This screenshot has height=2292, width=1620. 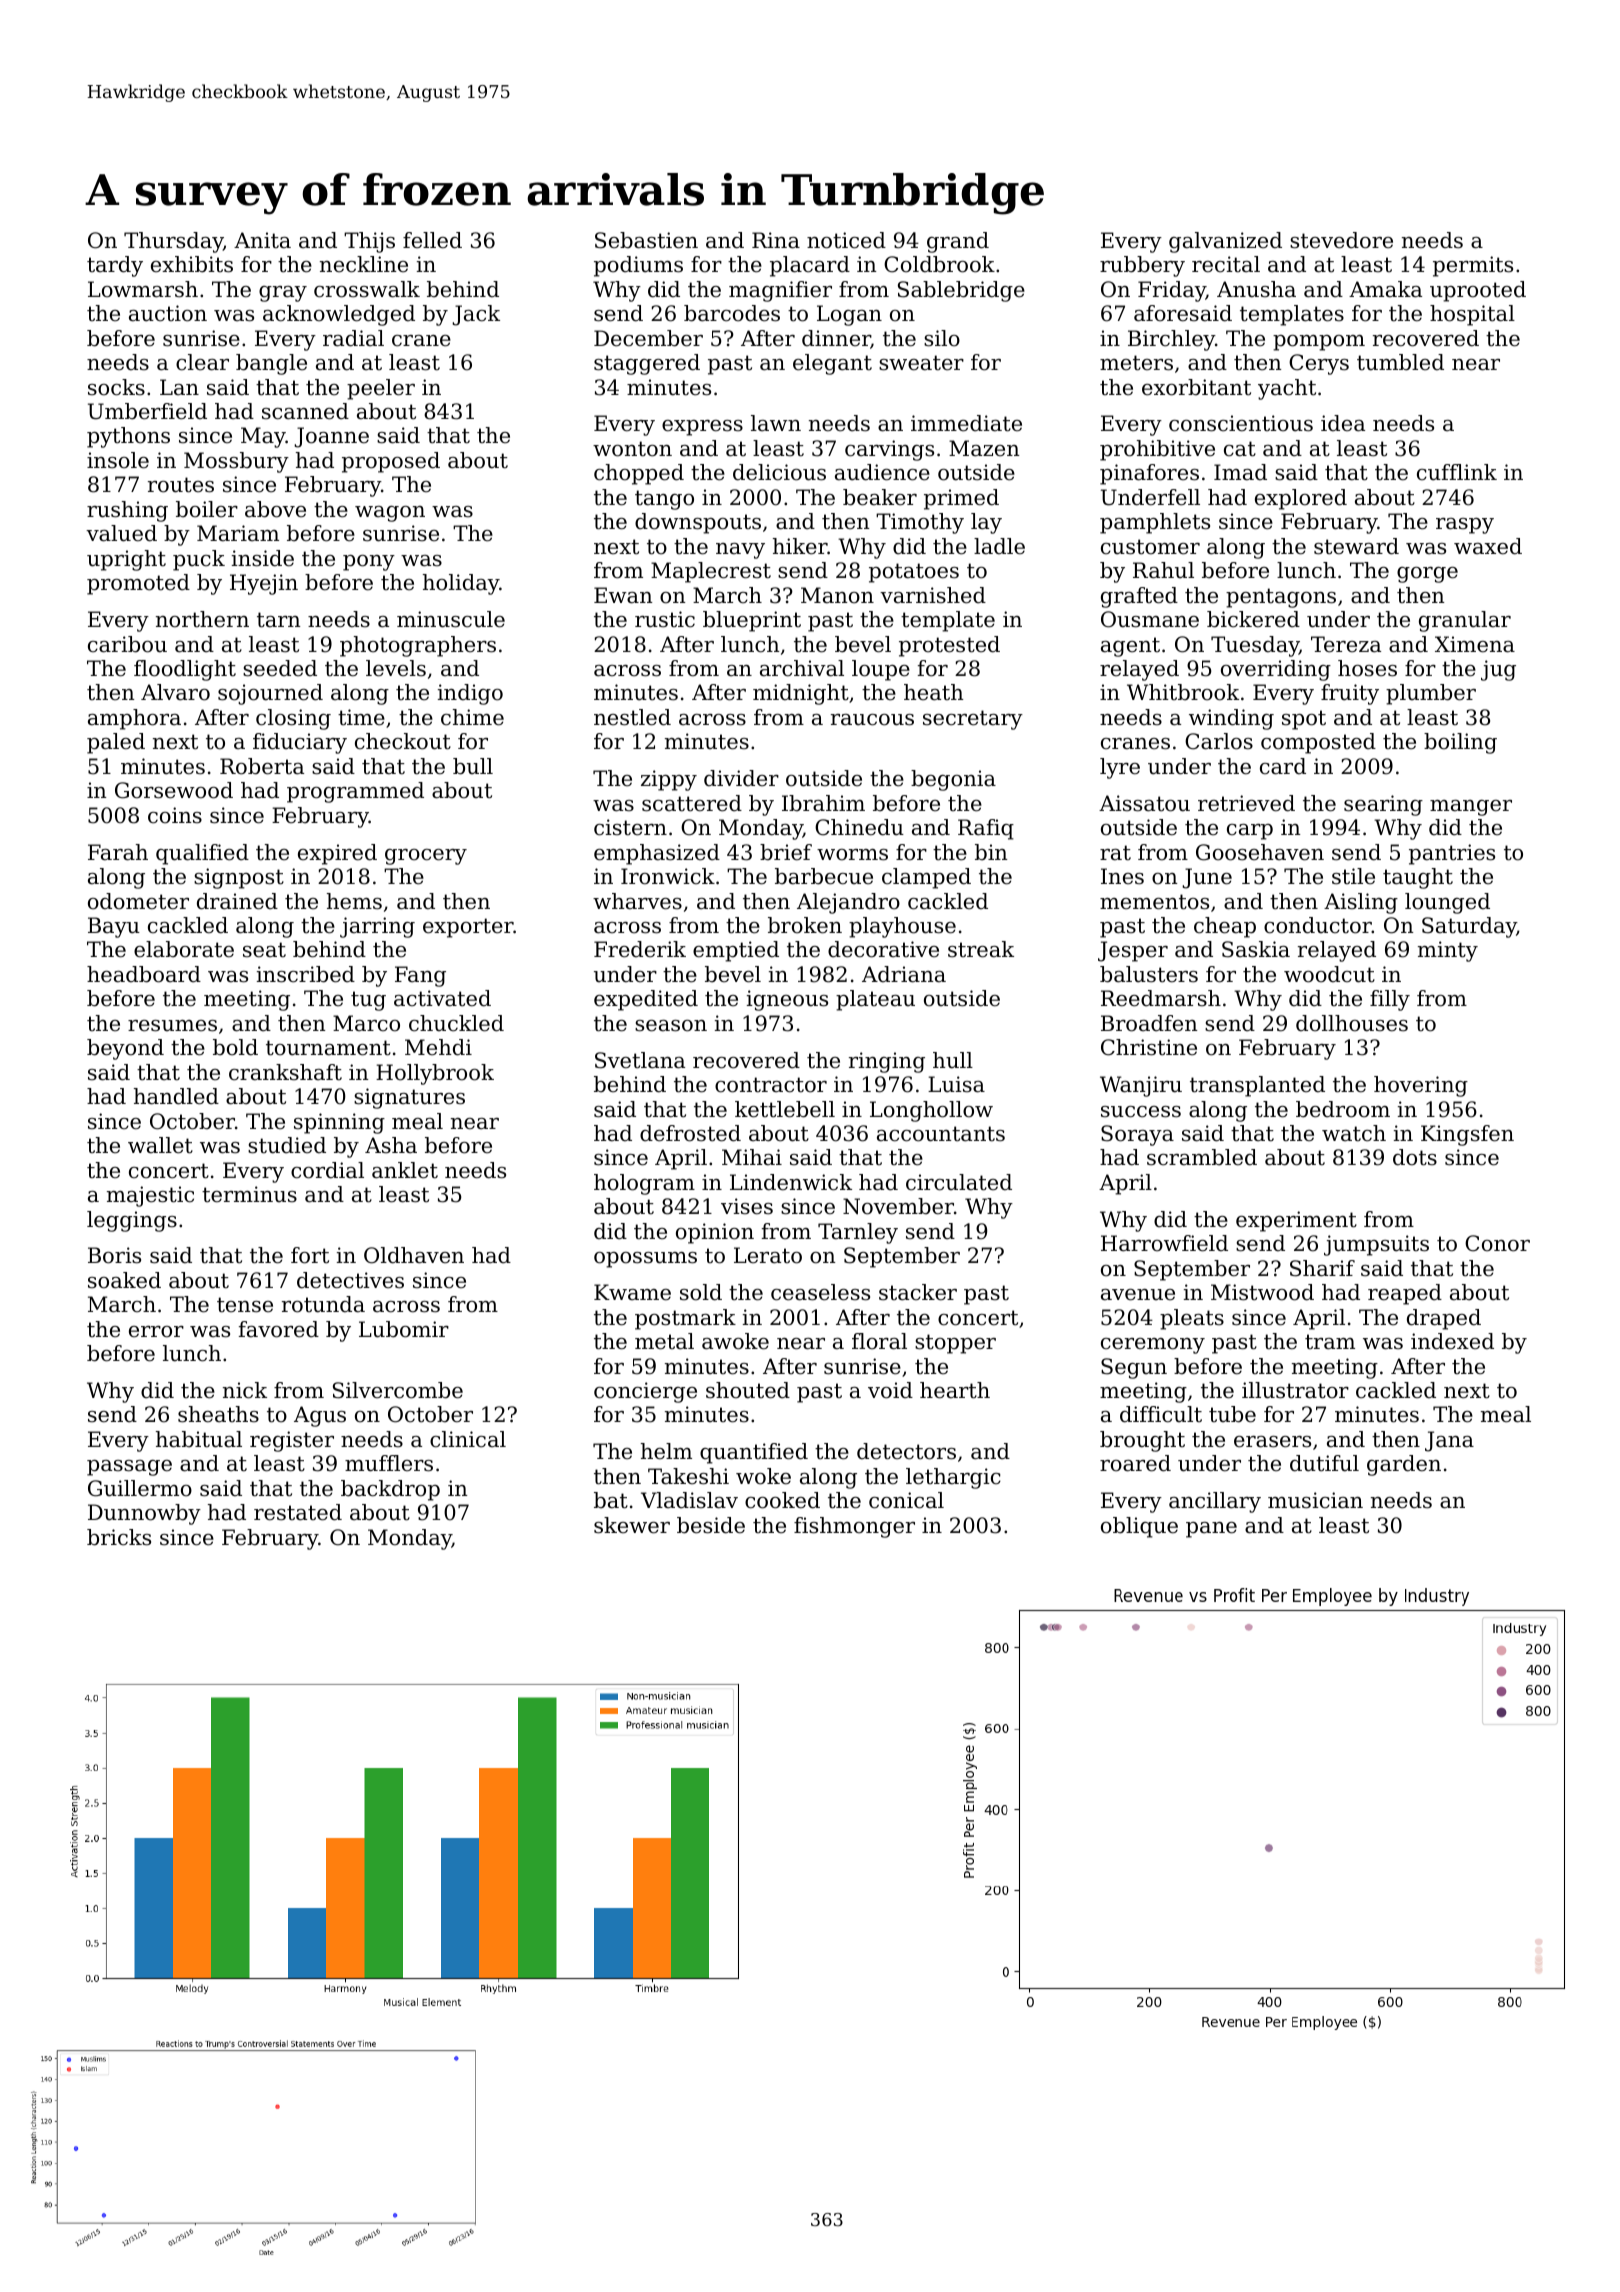 What do you see at coordinates (741, 778) in the screenshot?
I see `divider` at bounding box center [741, 778].
